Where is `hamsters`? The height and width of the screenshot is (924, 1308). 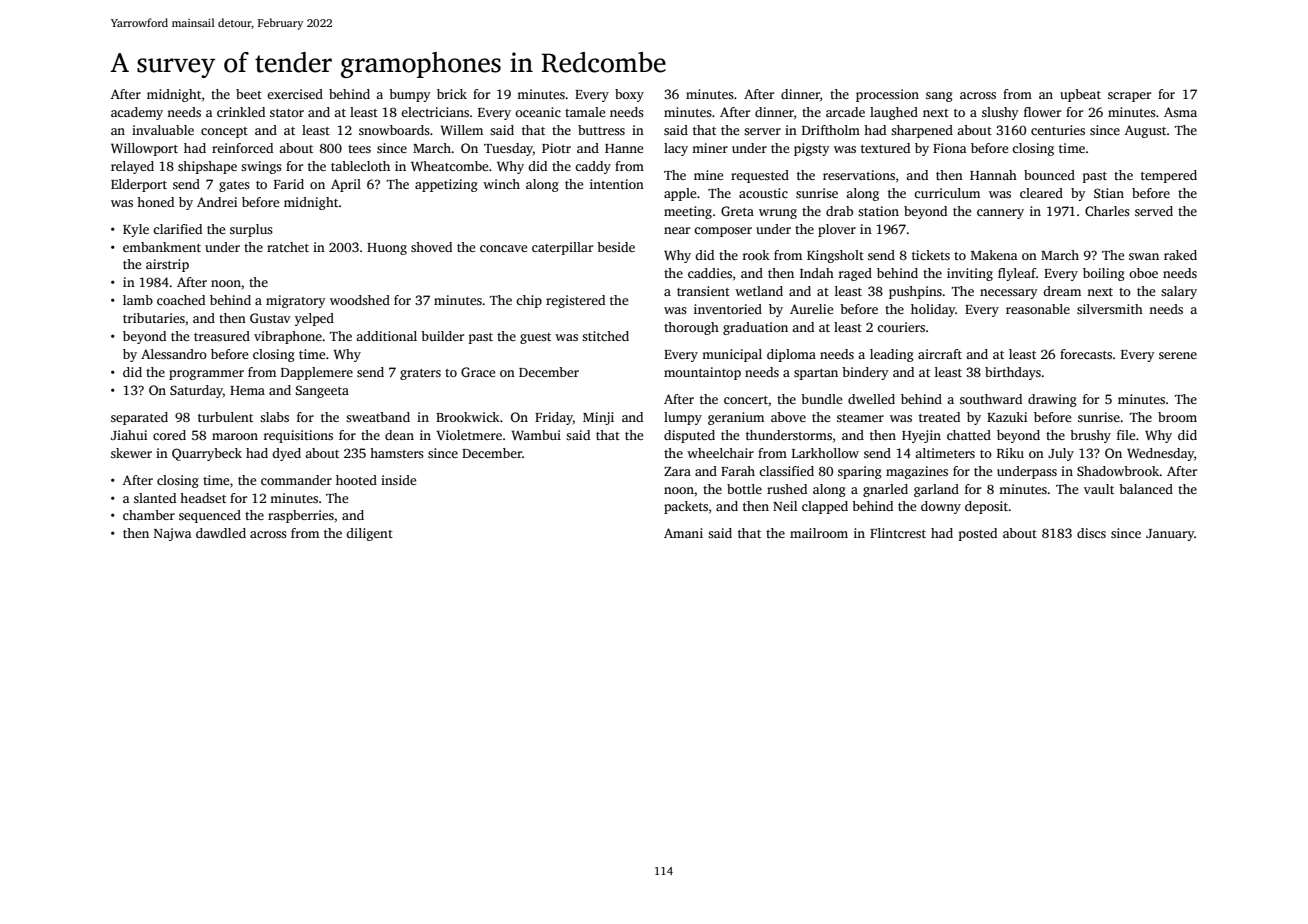
hamsters is located at coordinates (397, 453).
